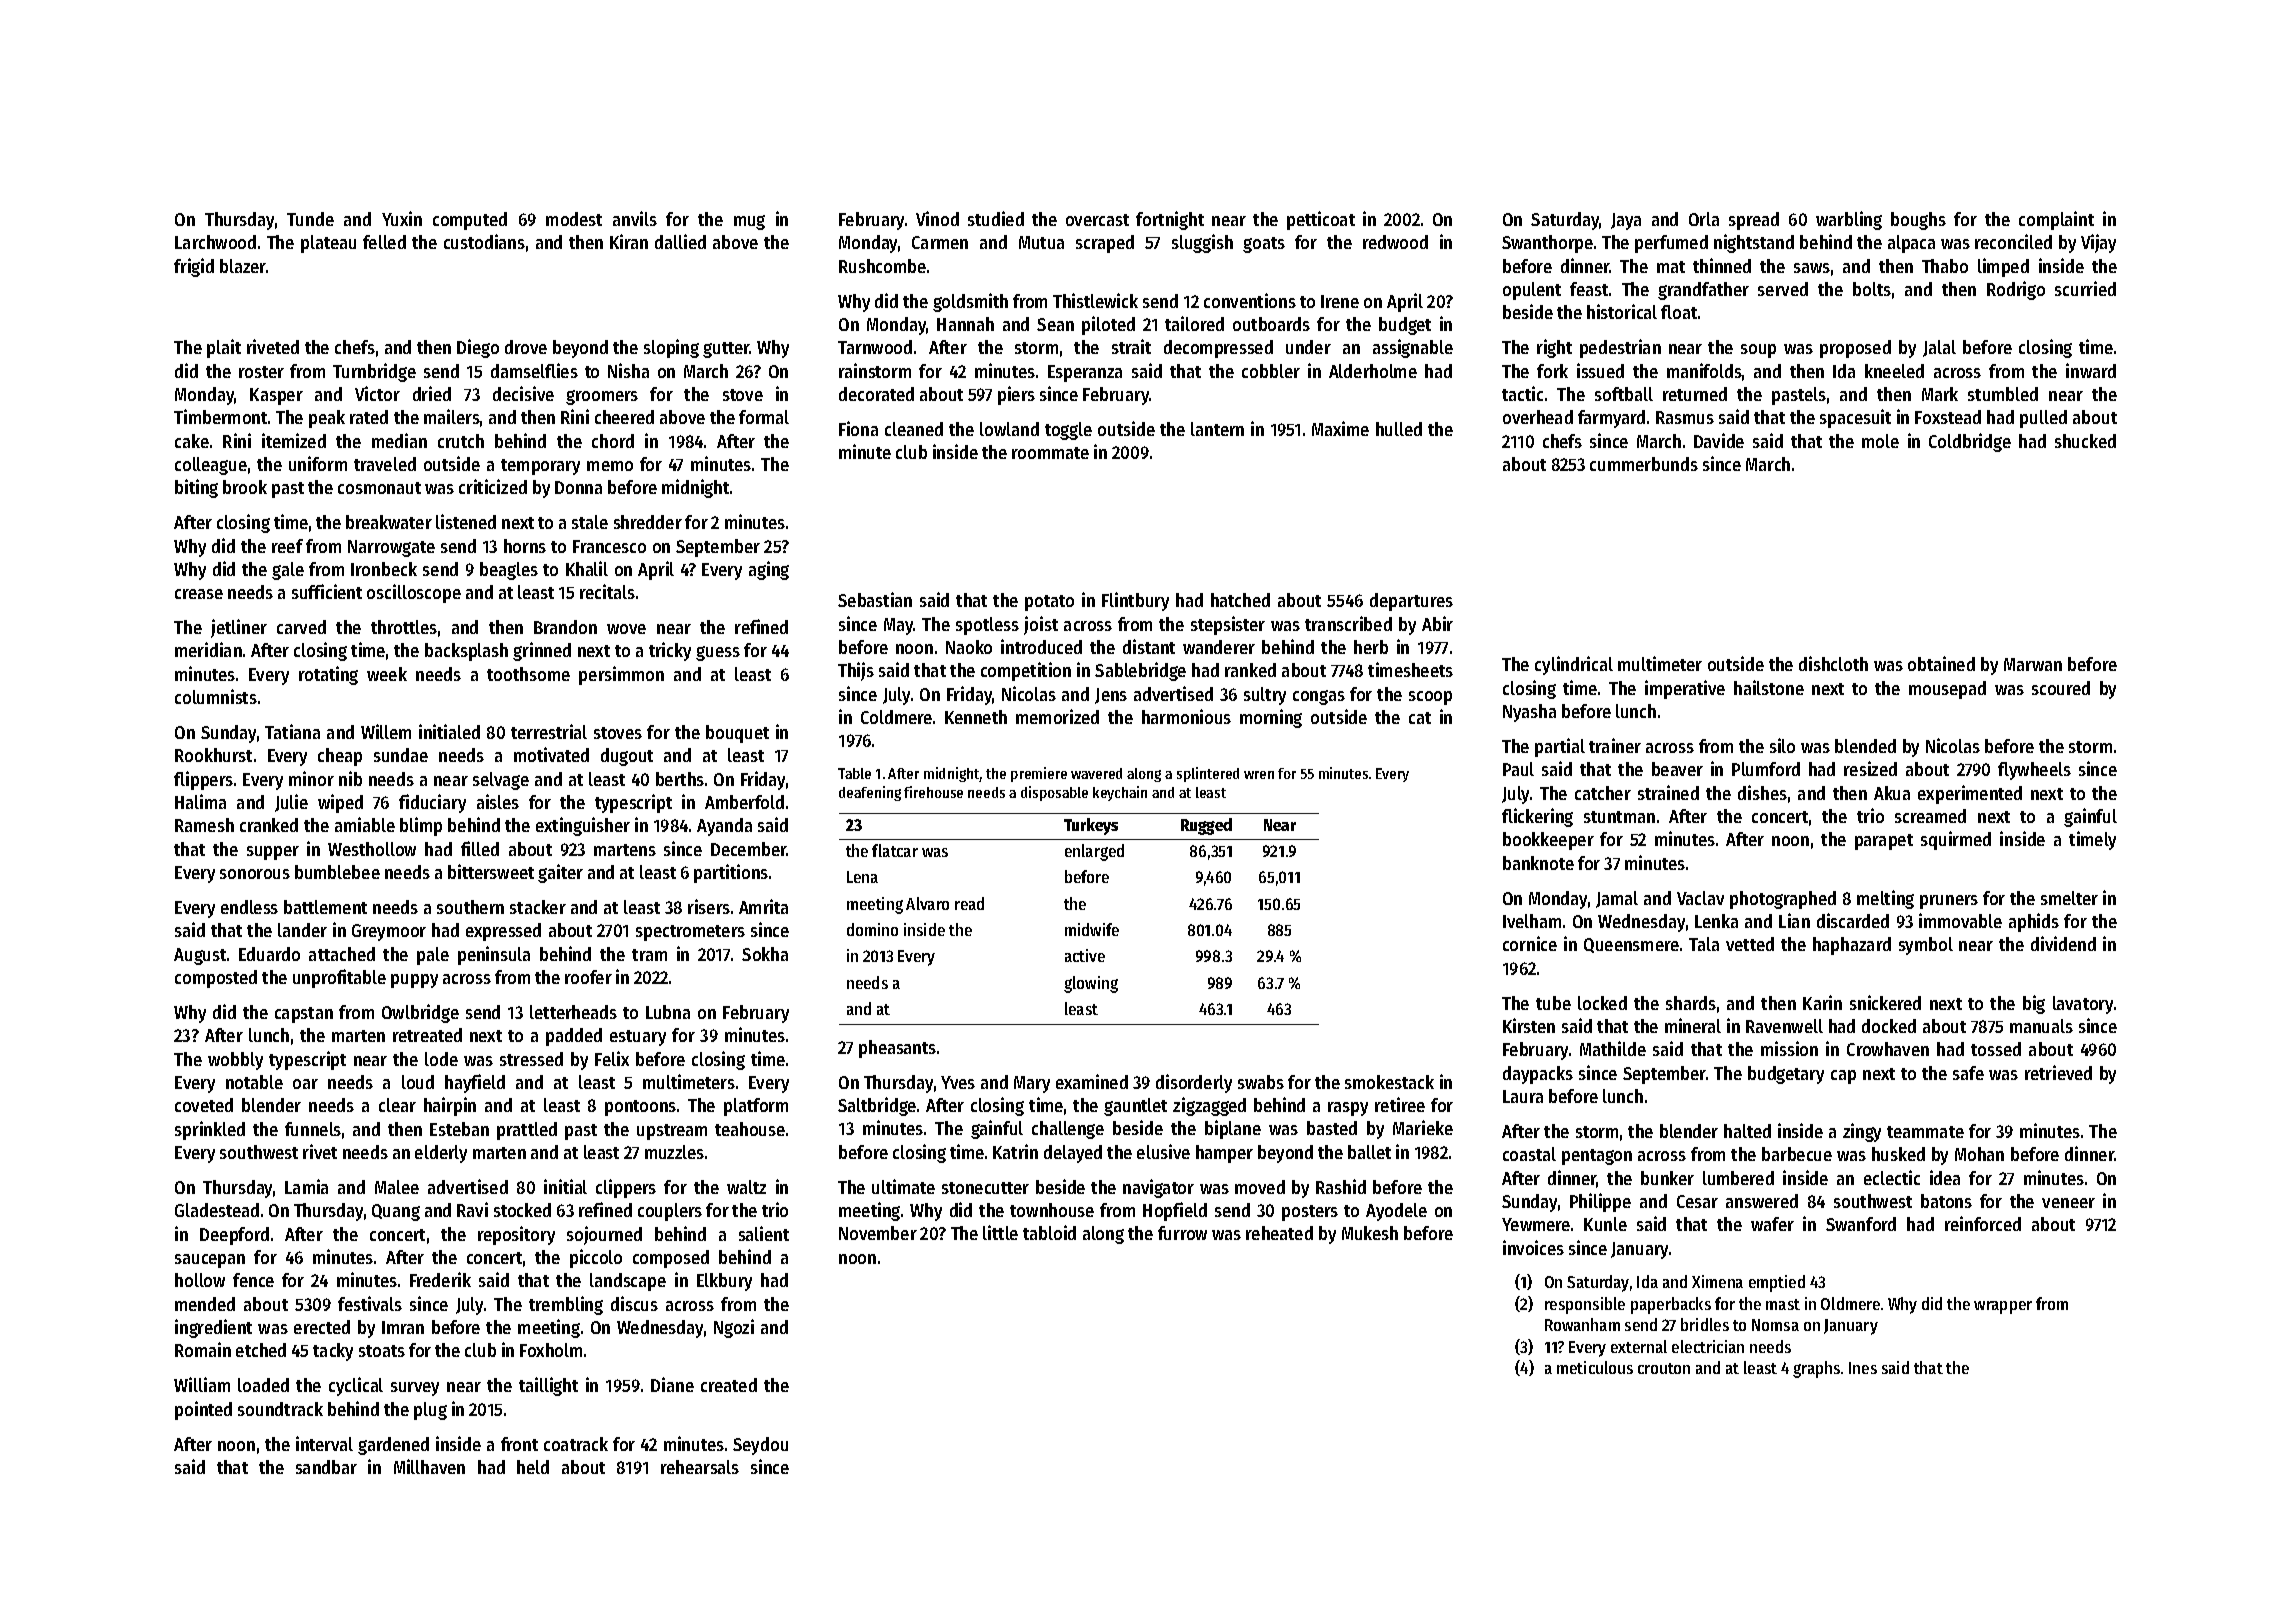 This image has width=2292, height=1620. I want to click on stepsister, so click(1228, 625).
